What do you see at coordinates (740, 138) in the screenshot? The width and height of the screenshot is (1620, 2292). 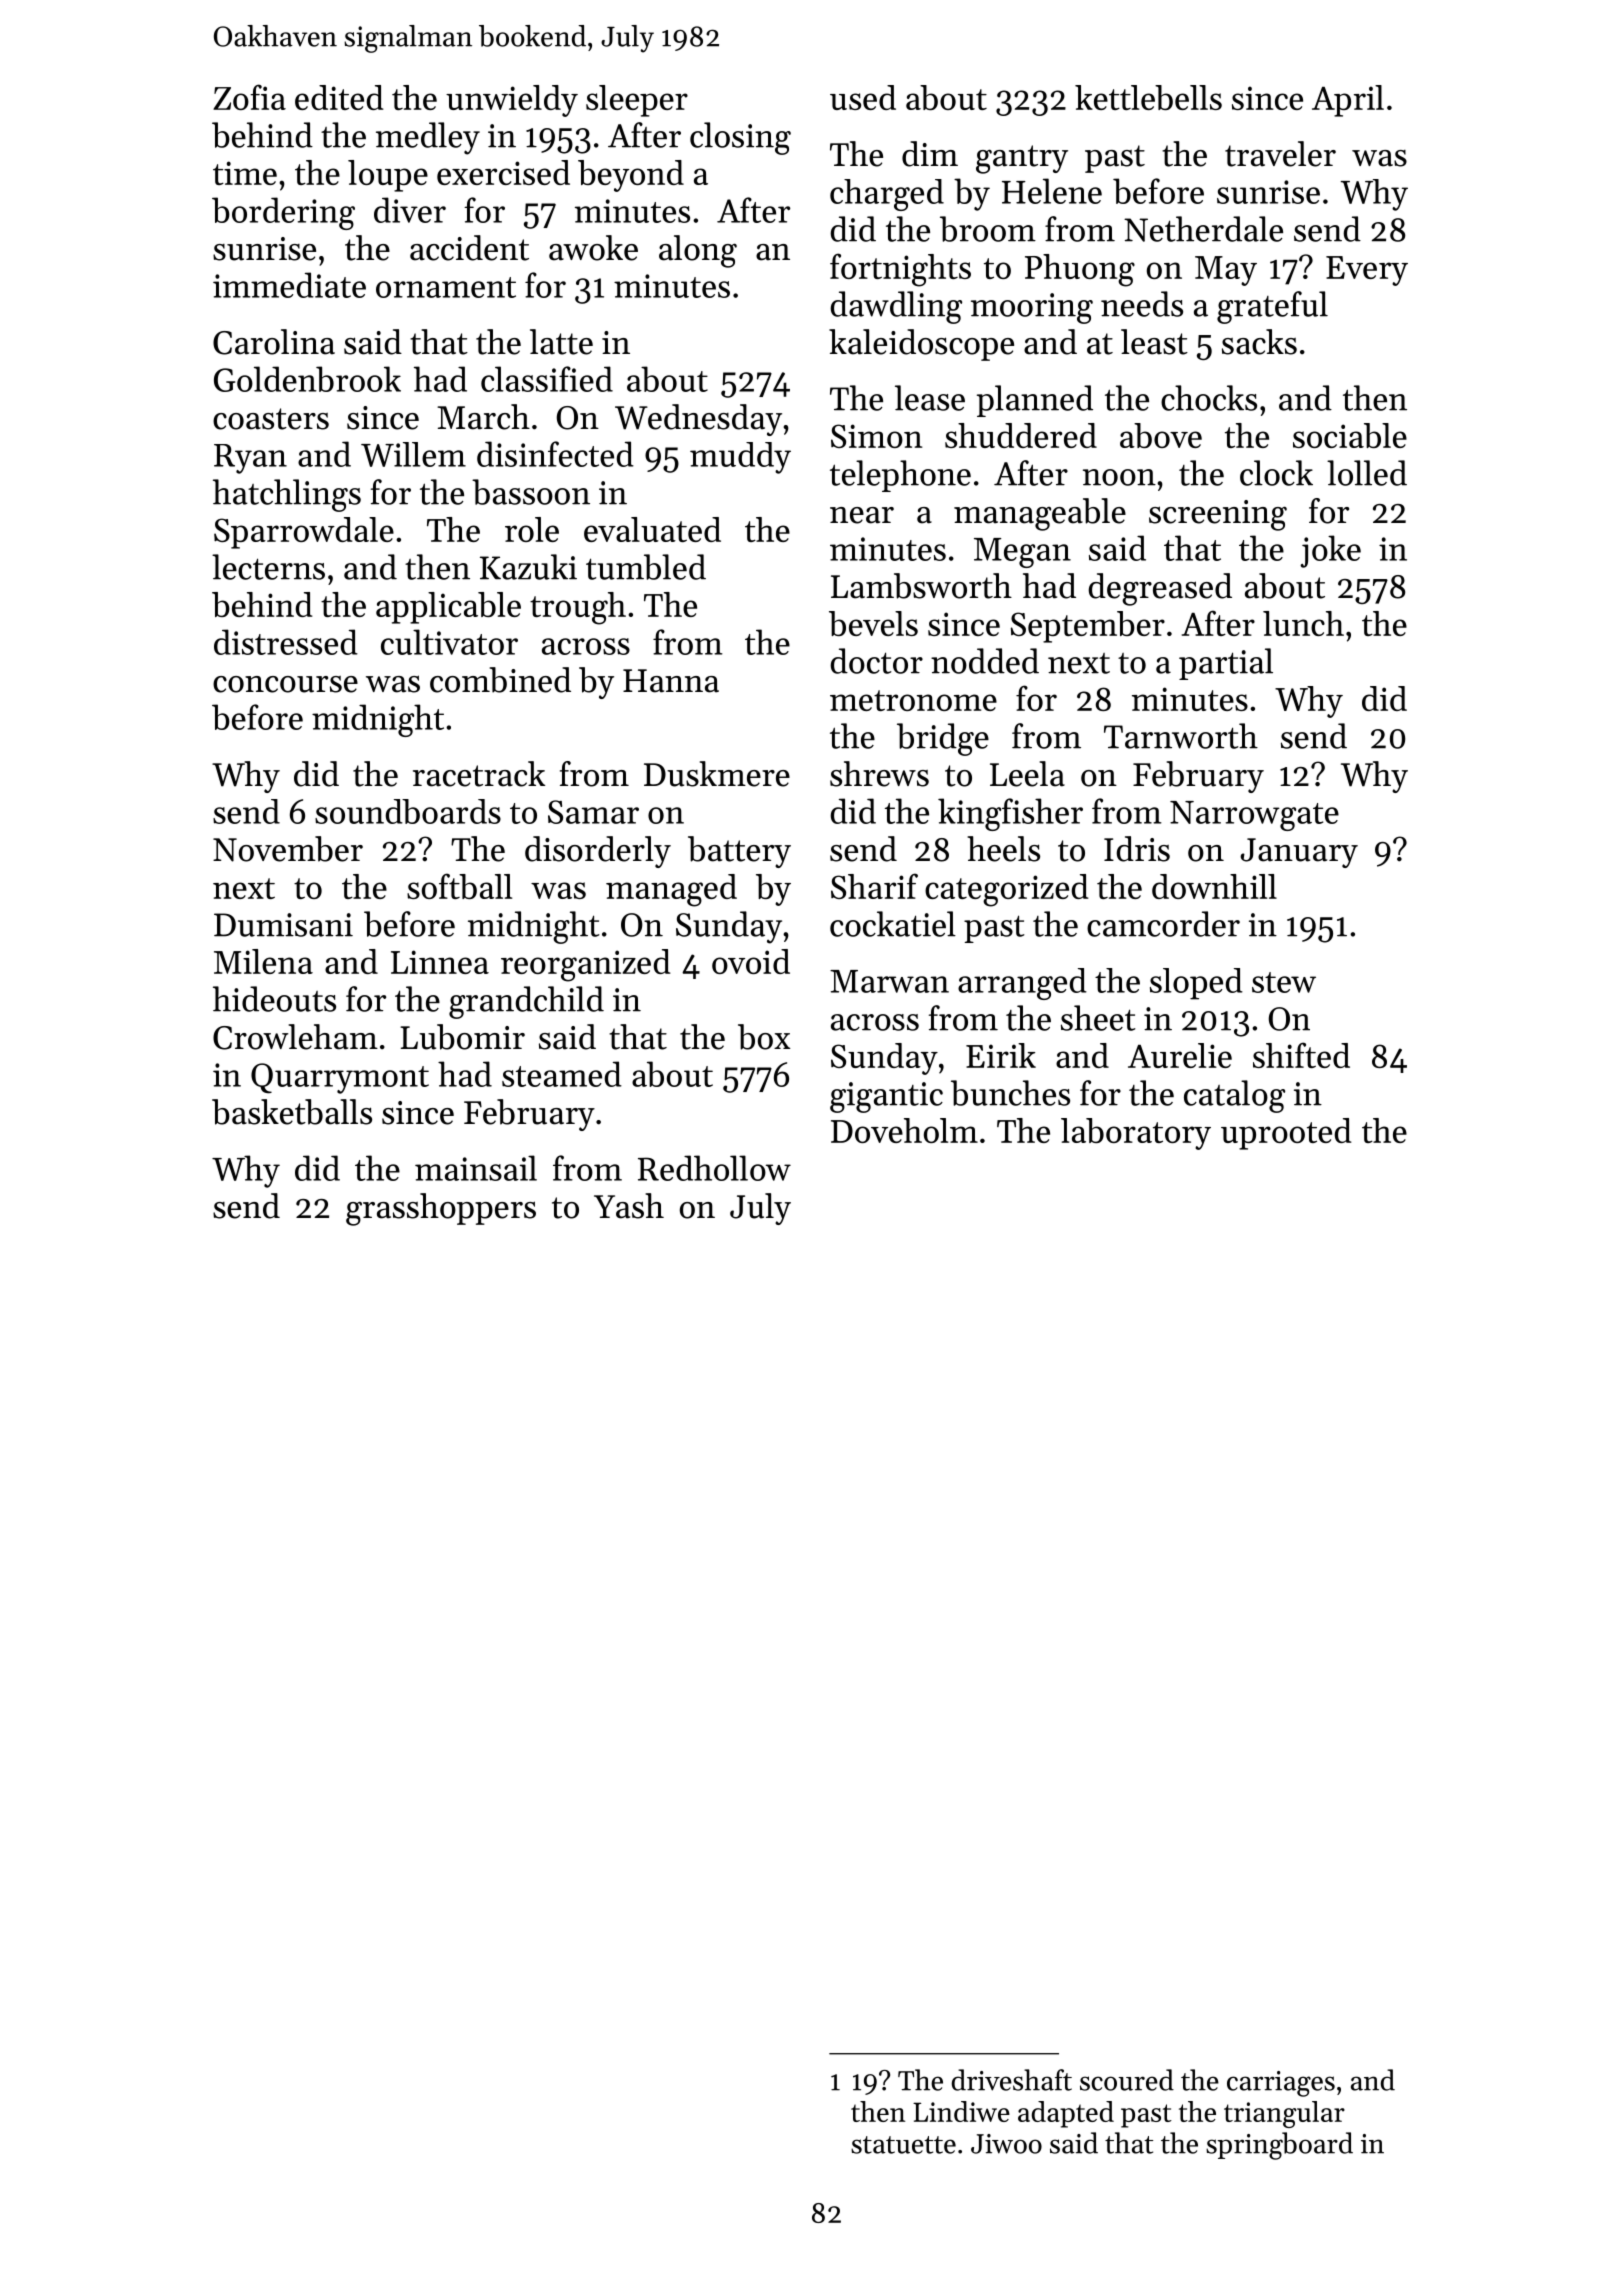 I see `closing` at bounding box center [740, 138].
